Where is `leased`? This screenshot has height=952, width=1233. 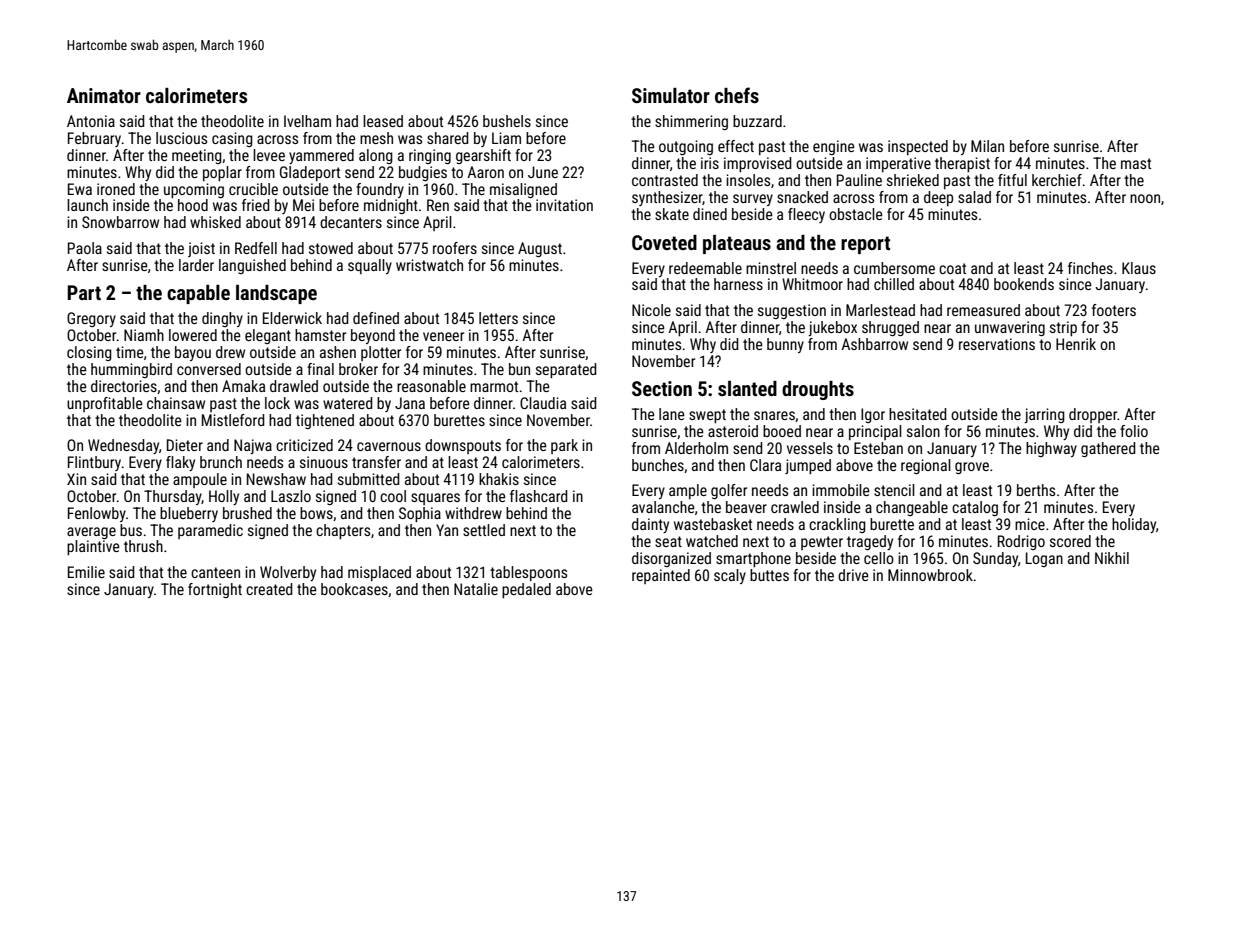 leased is located at coordinates (383, 121).
